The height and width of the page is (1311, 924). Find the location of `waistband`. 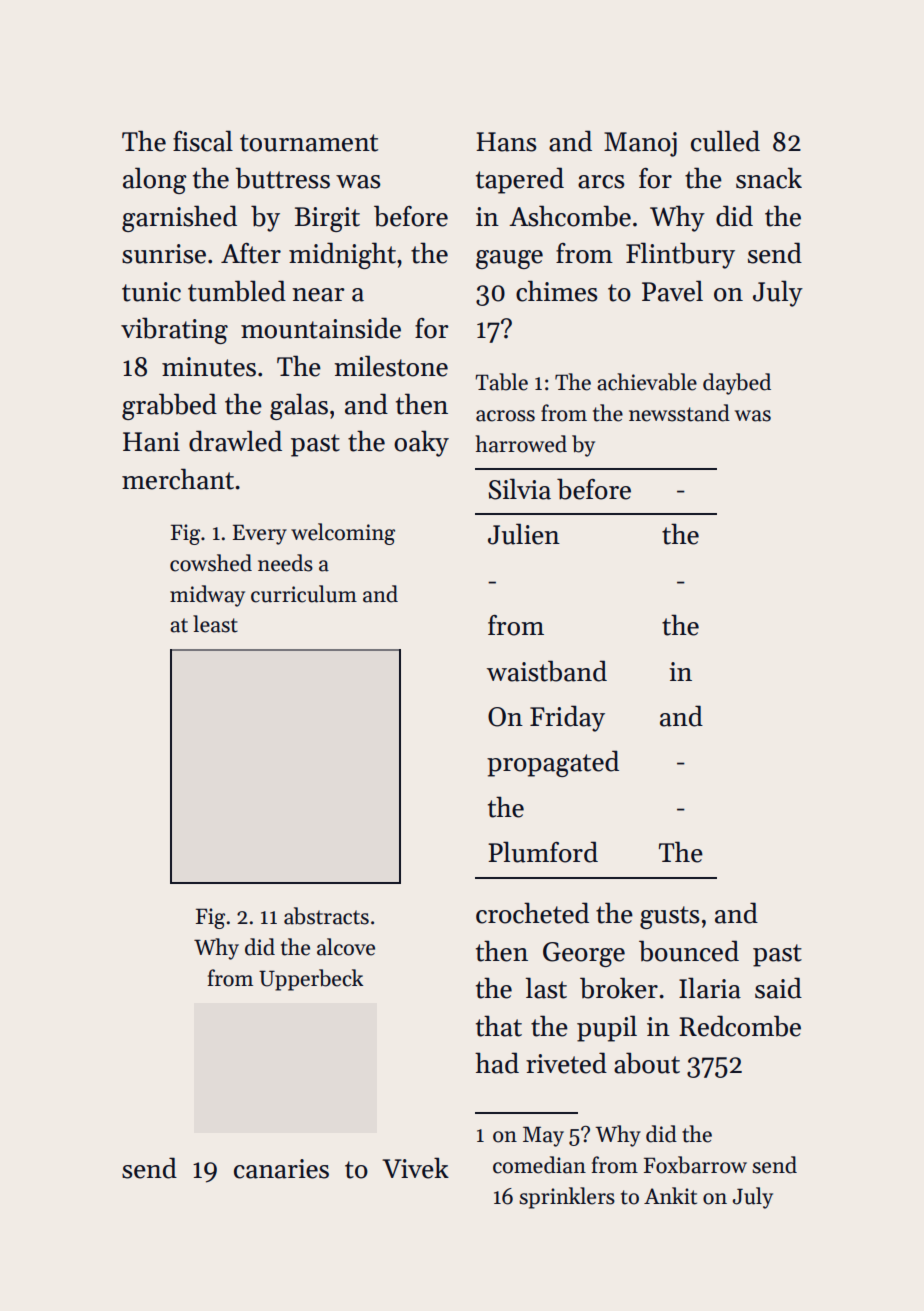

waistband is located at coordinates (547, 671).
